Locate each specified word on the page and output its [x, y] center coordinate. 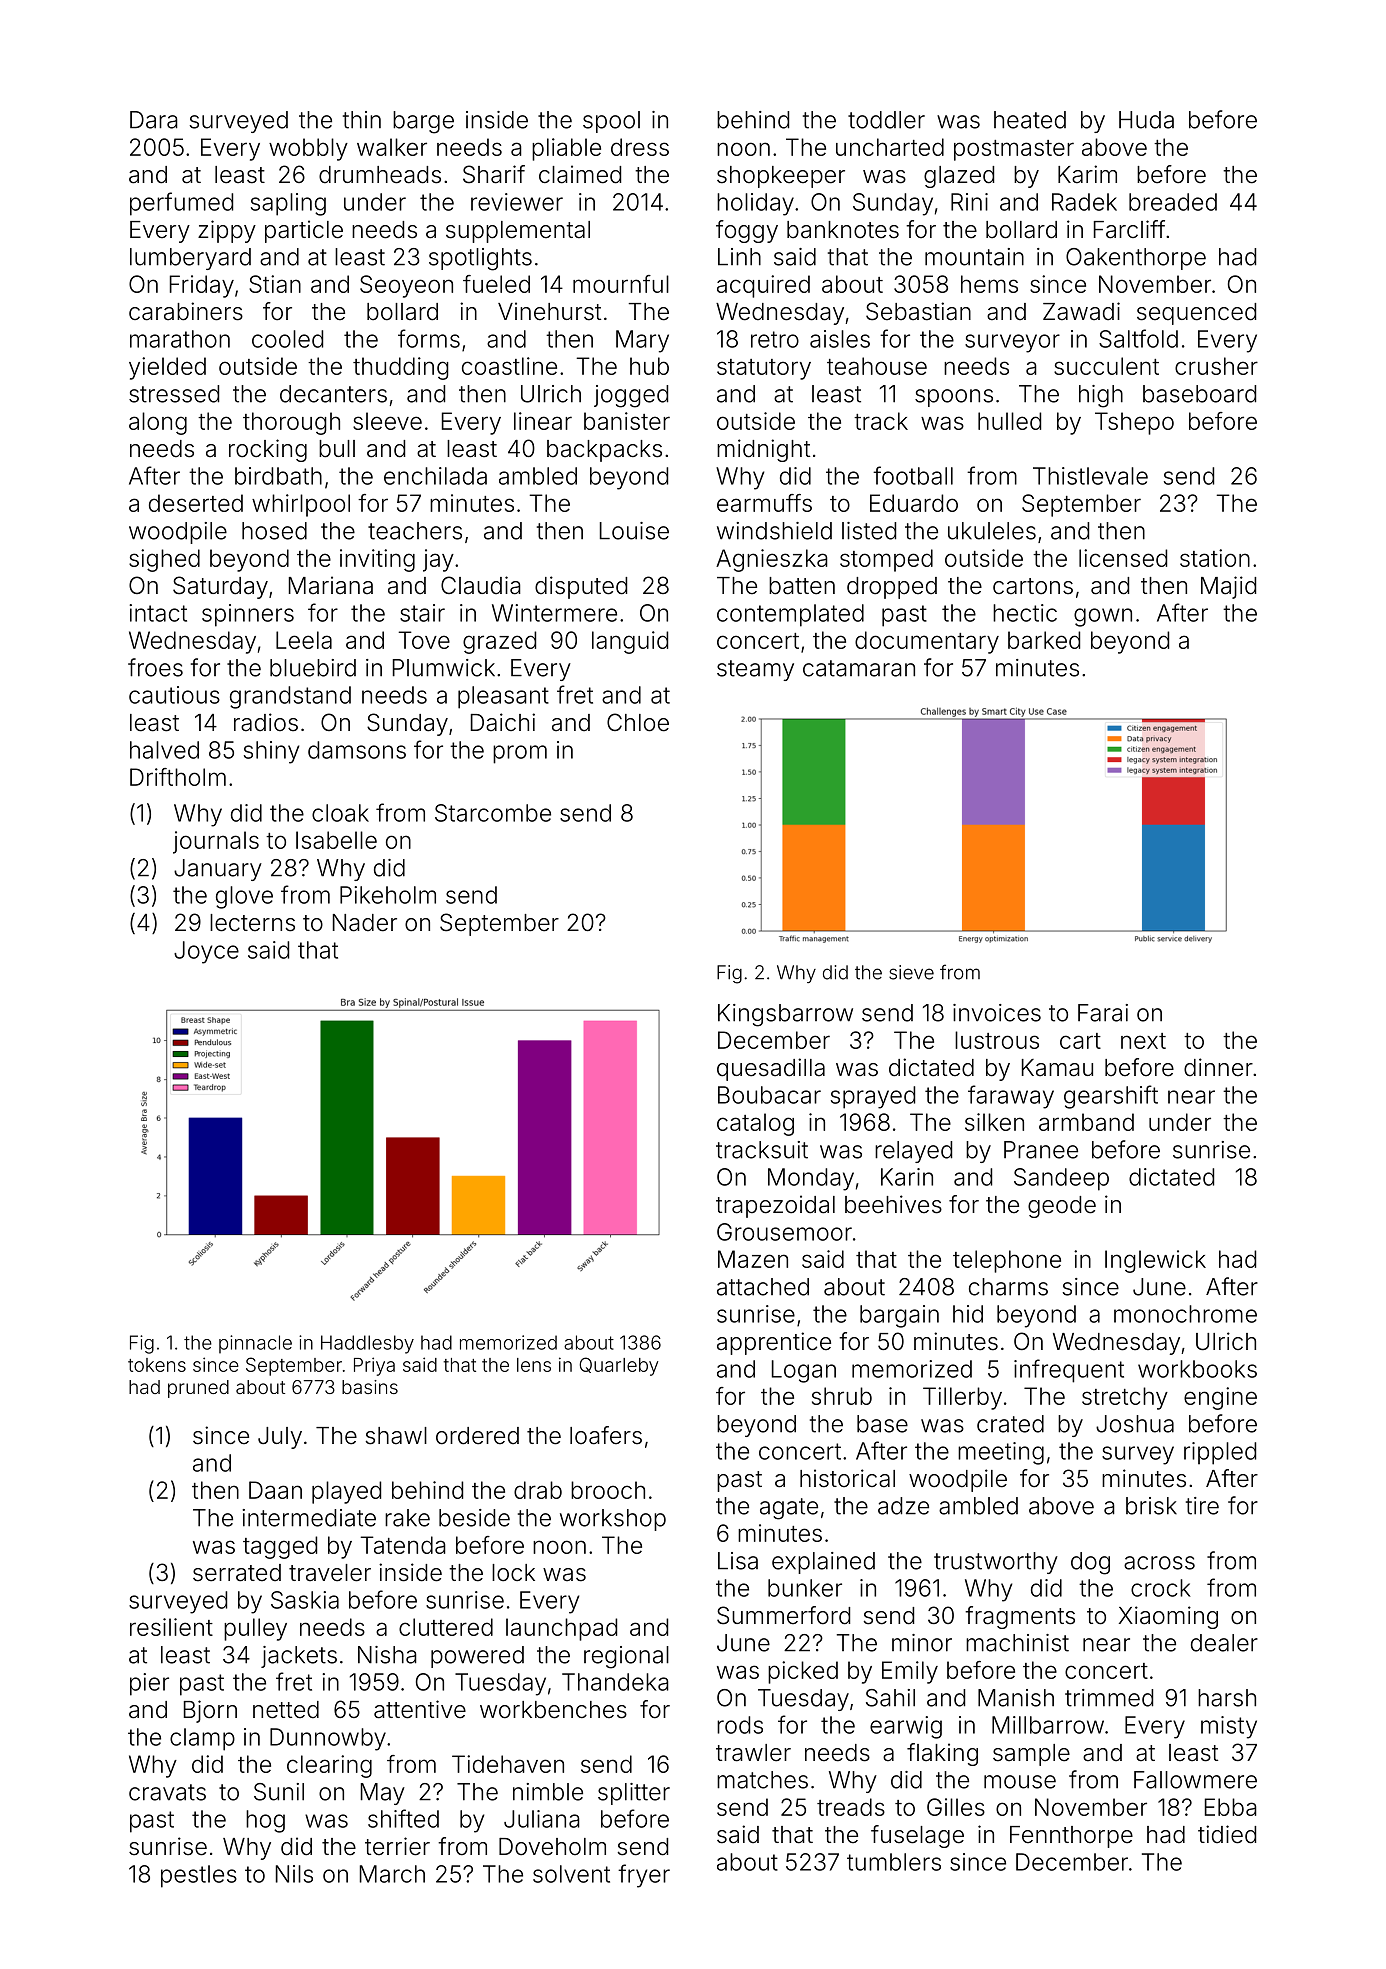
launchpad [561, 1629]
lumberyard [190, 259]
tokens [157, 1365]
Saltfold [1138, 338]
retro [775, 339]
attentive [420, 1709]
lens [534, 1365]
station [1215, 558]
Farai [1103, 1013]
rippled [1220, 1453]
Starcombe [493, 813]
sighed [164, 560]
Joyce [206, 952]
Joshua [1135, 1424]
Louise [634, 531]
